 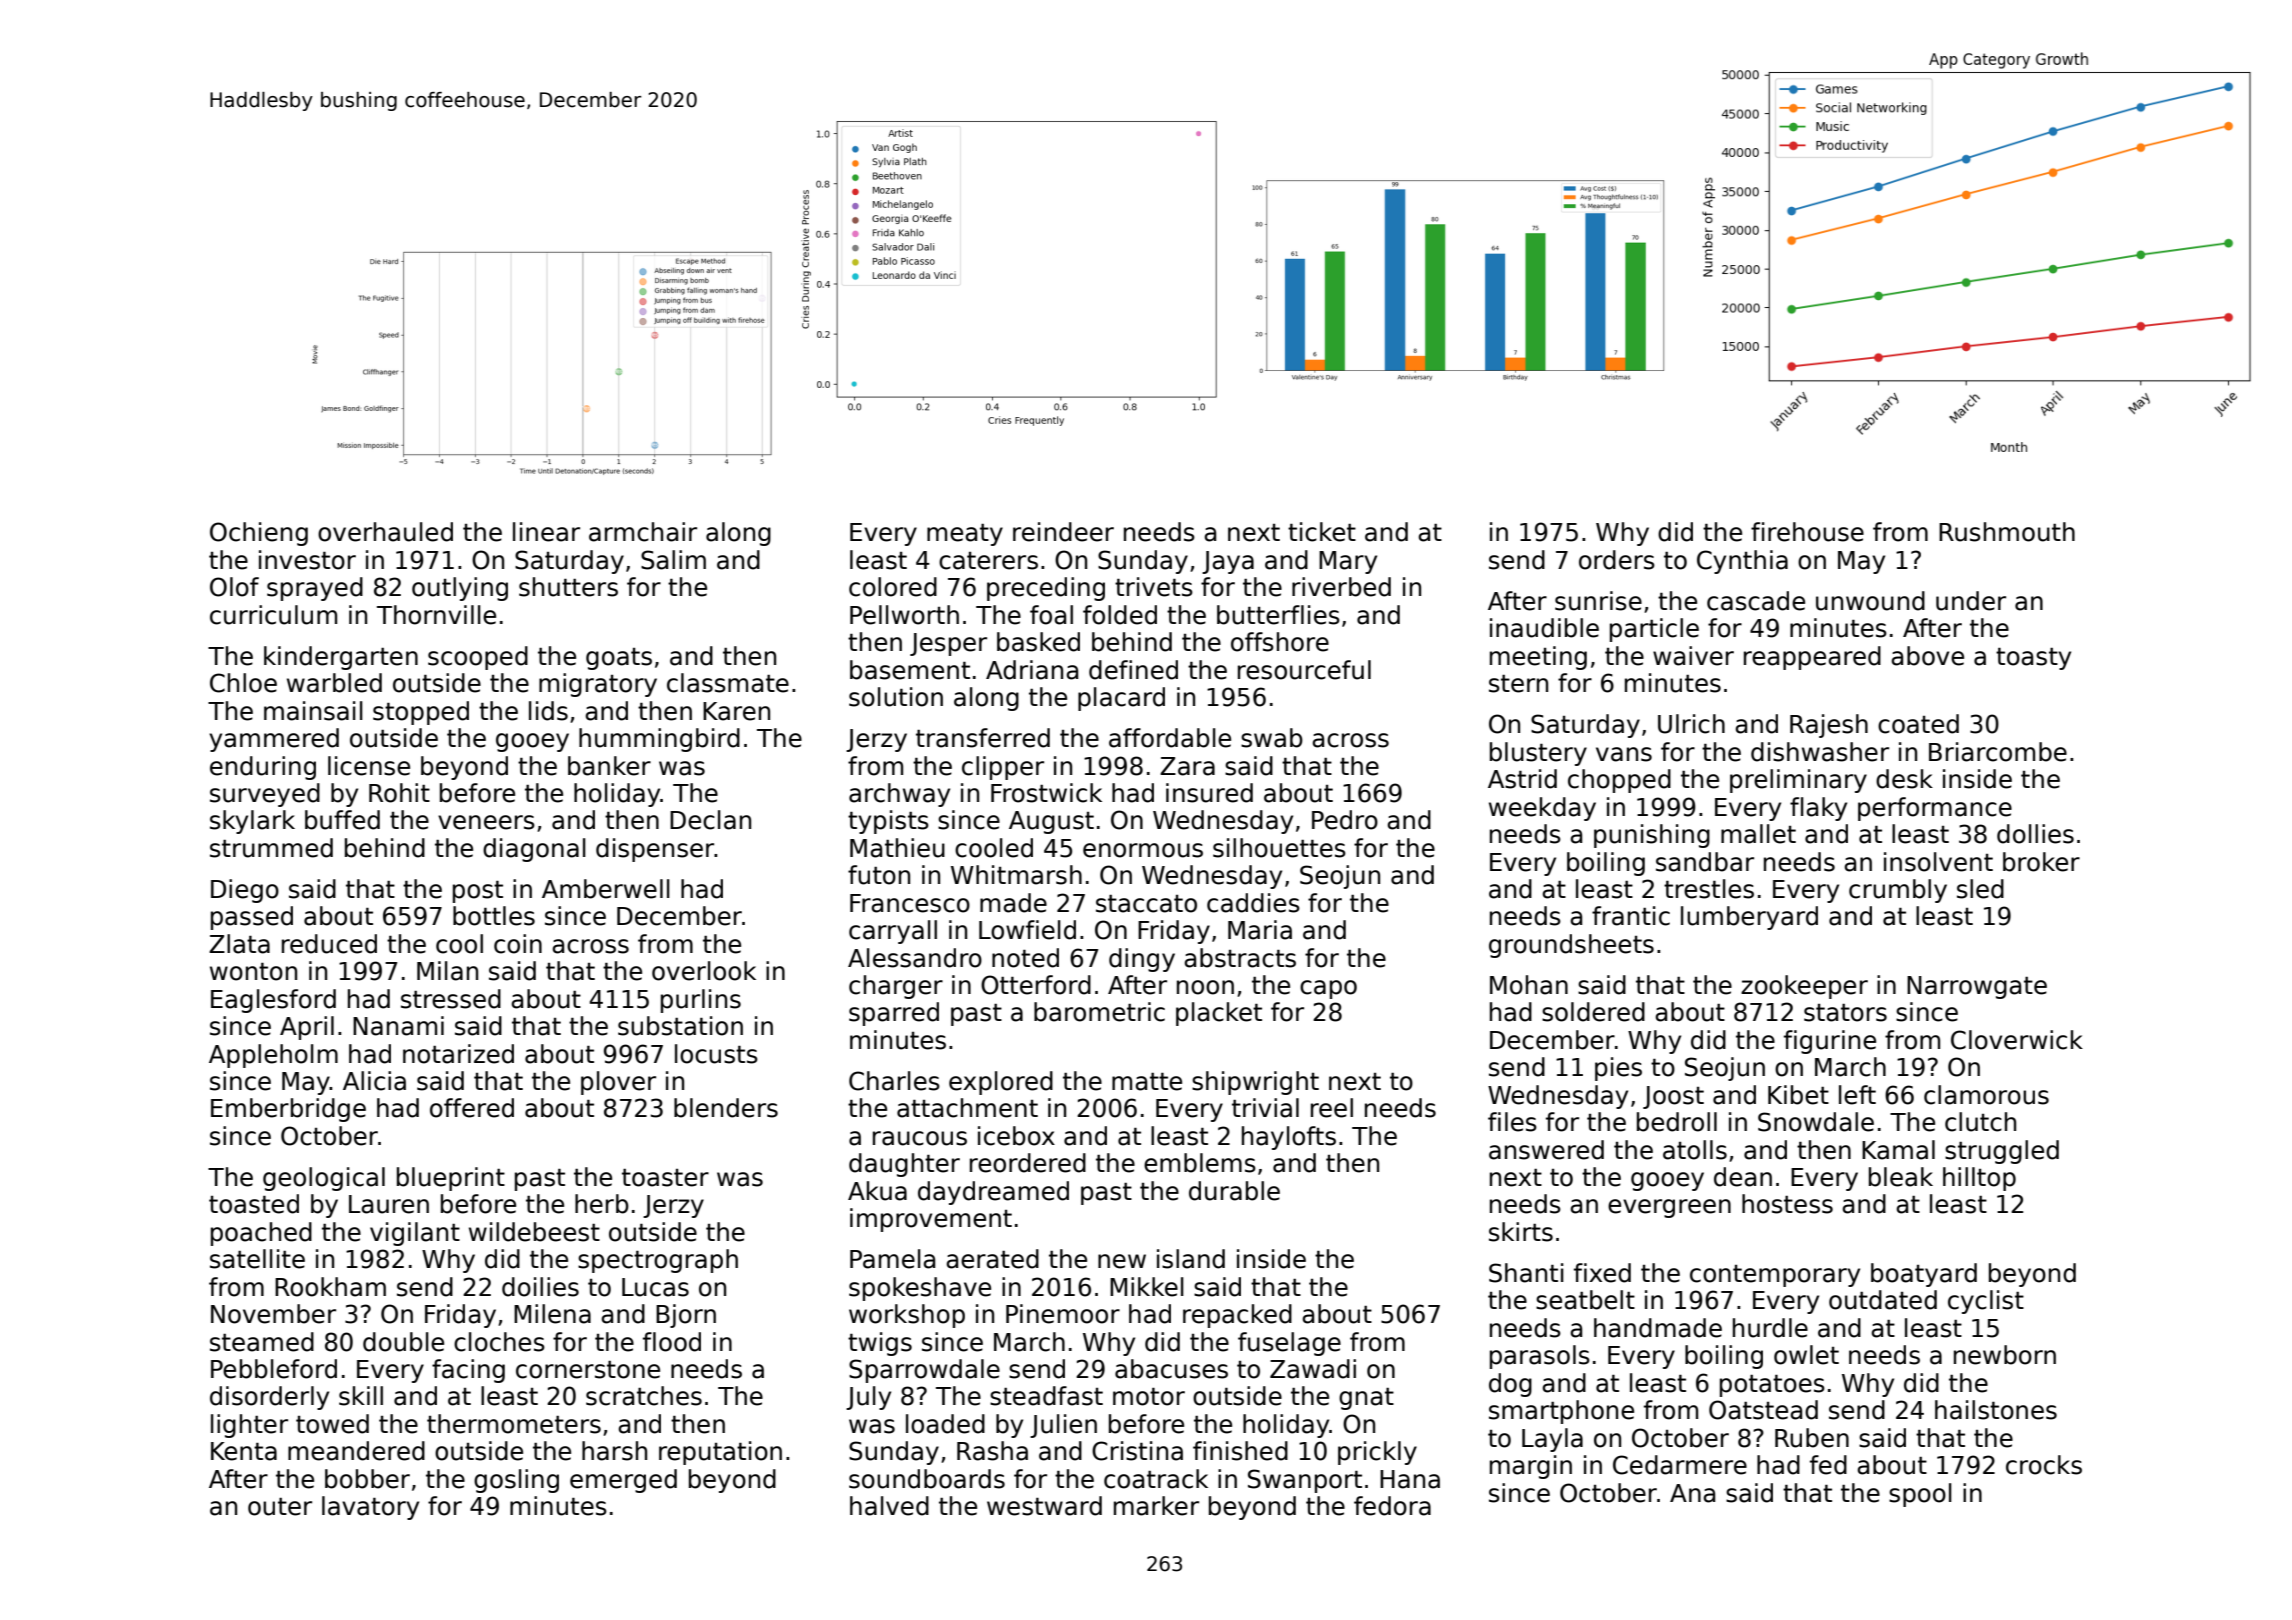 I want to click on notarized, so click(x=458, y=1054).
